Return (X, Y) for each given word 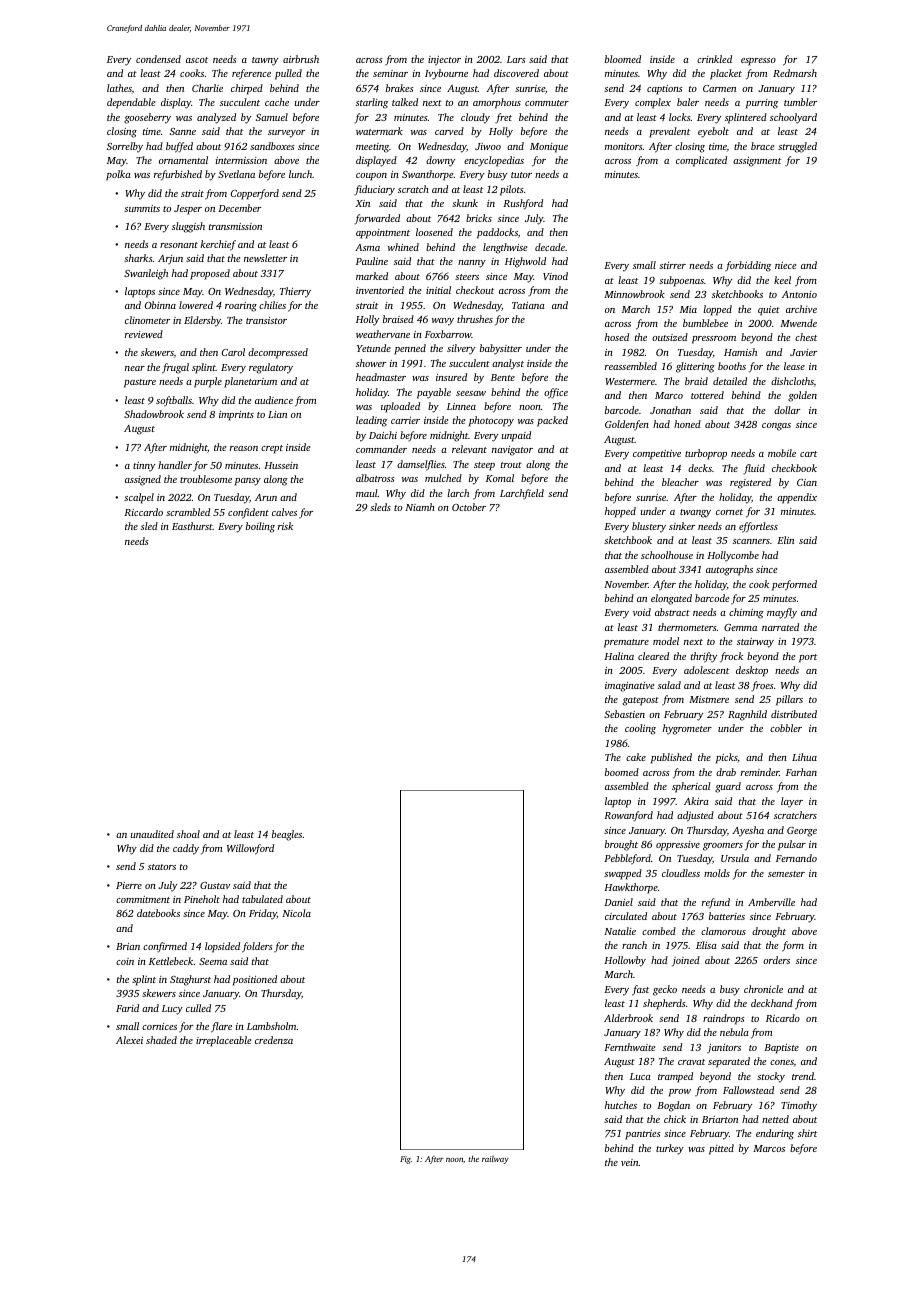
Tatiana (528, 305)
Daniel (618, 902)
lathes (119, 88)
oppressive (678, 846)
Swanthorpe (427, 175)
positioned (255, 980)
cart (808, 454)
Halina (619, 656)
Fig (405, 1160)
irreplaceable (223, 1041)
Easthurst (192, 526)
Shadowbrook (154, 414)
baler (688, 102)
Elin (785, 540)
